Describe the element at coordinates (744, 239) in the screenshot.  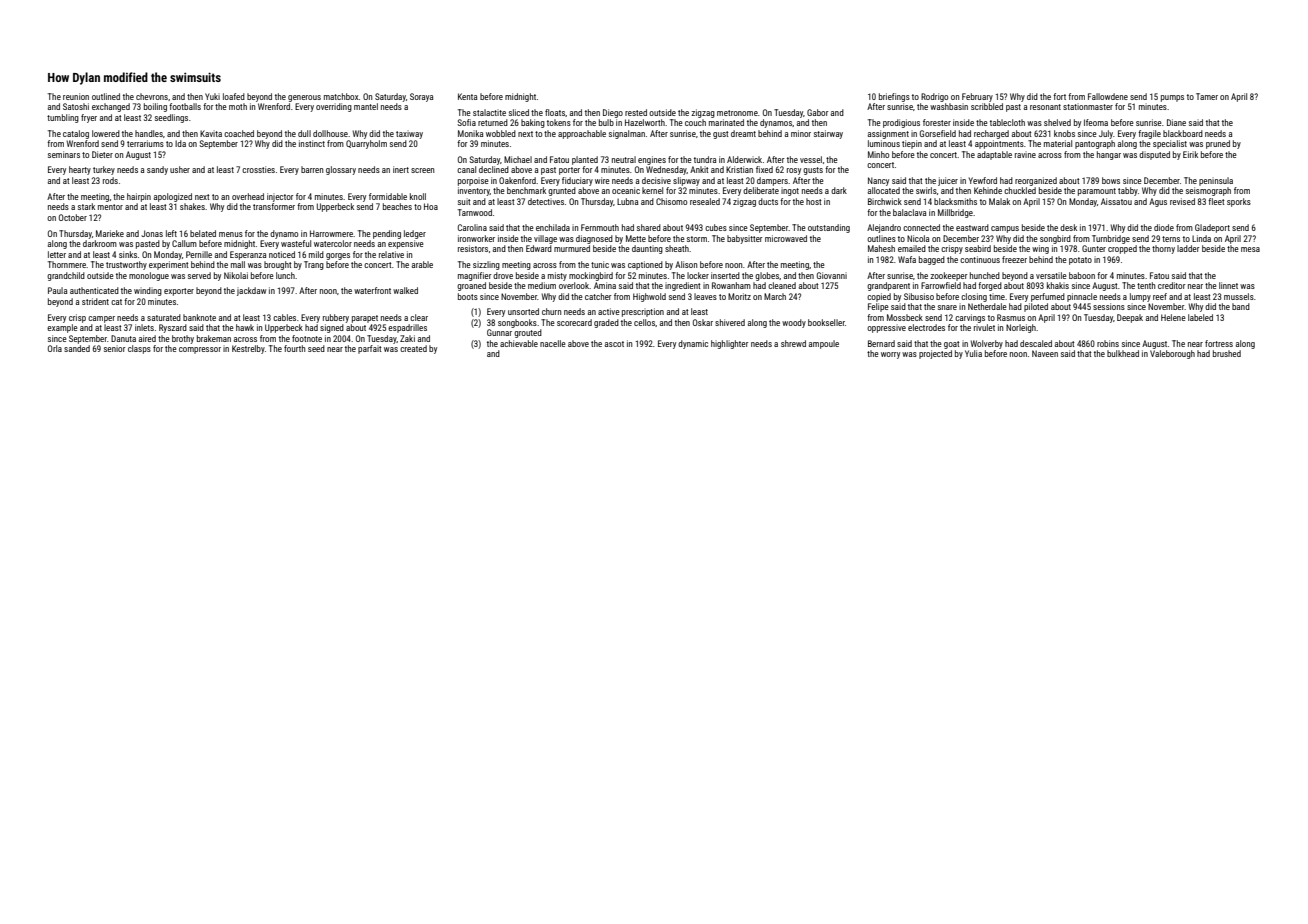
I see `babysitter` at that location.
